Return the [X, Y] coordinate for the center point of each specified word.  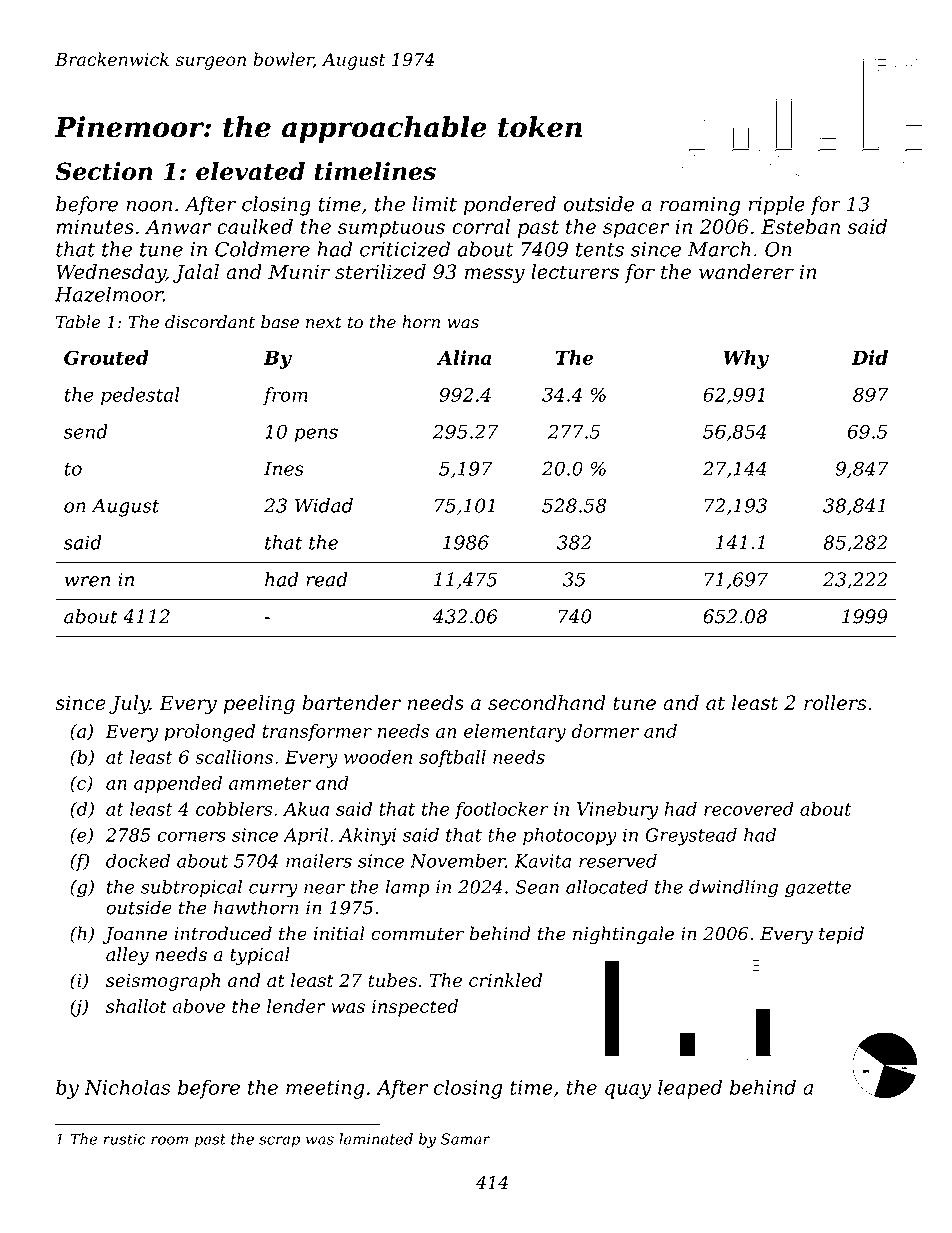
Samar [465, 1139]
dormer [605, 731]
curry [273, 891]
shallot [136, 1006]
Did [870, 357]
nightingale [623, 935]
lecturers [575, 271]
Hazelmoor [109, 294]
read [327, 579]
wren [87, 581]
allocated [607, 886]
